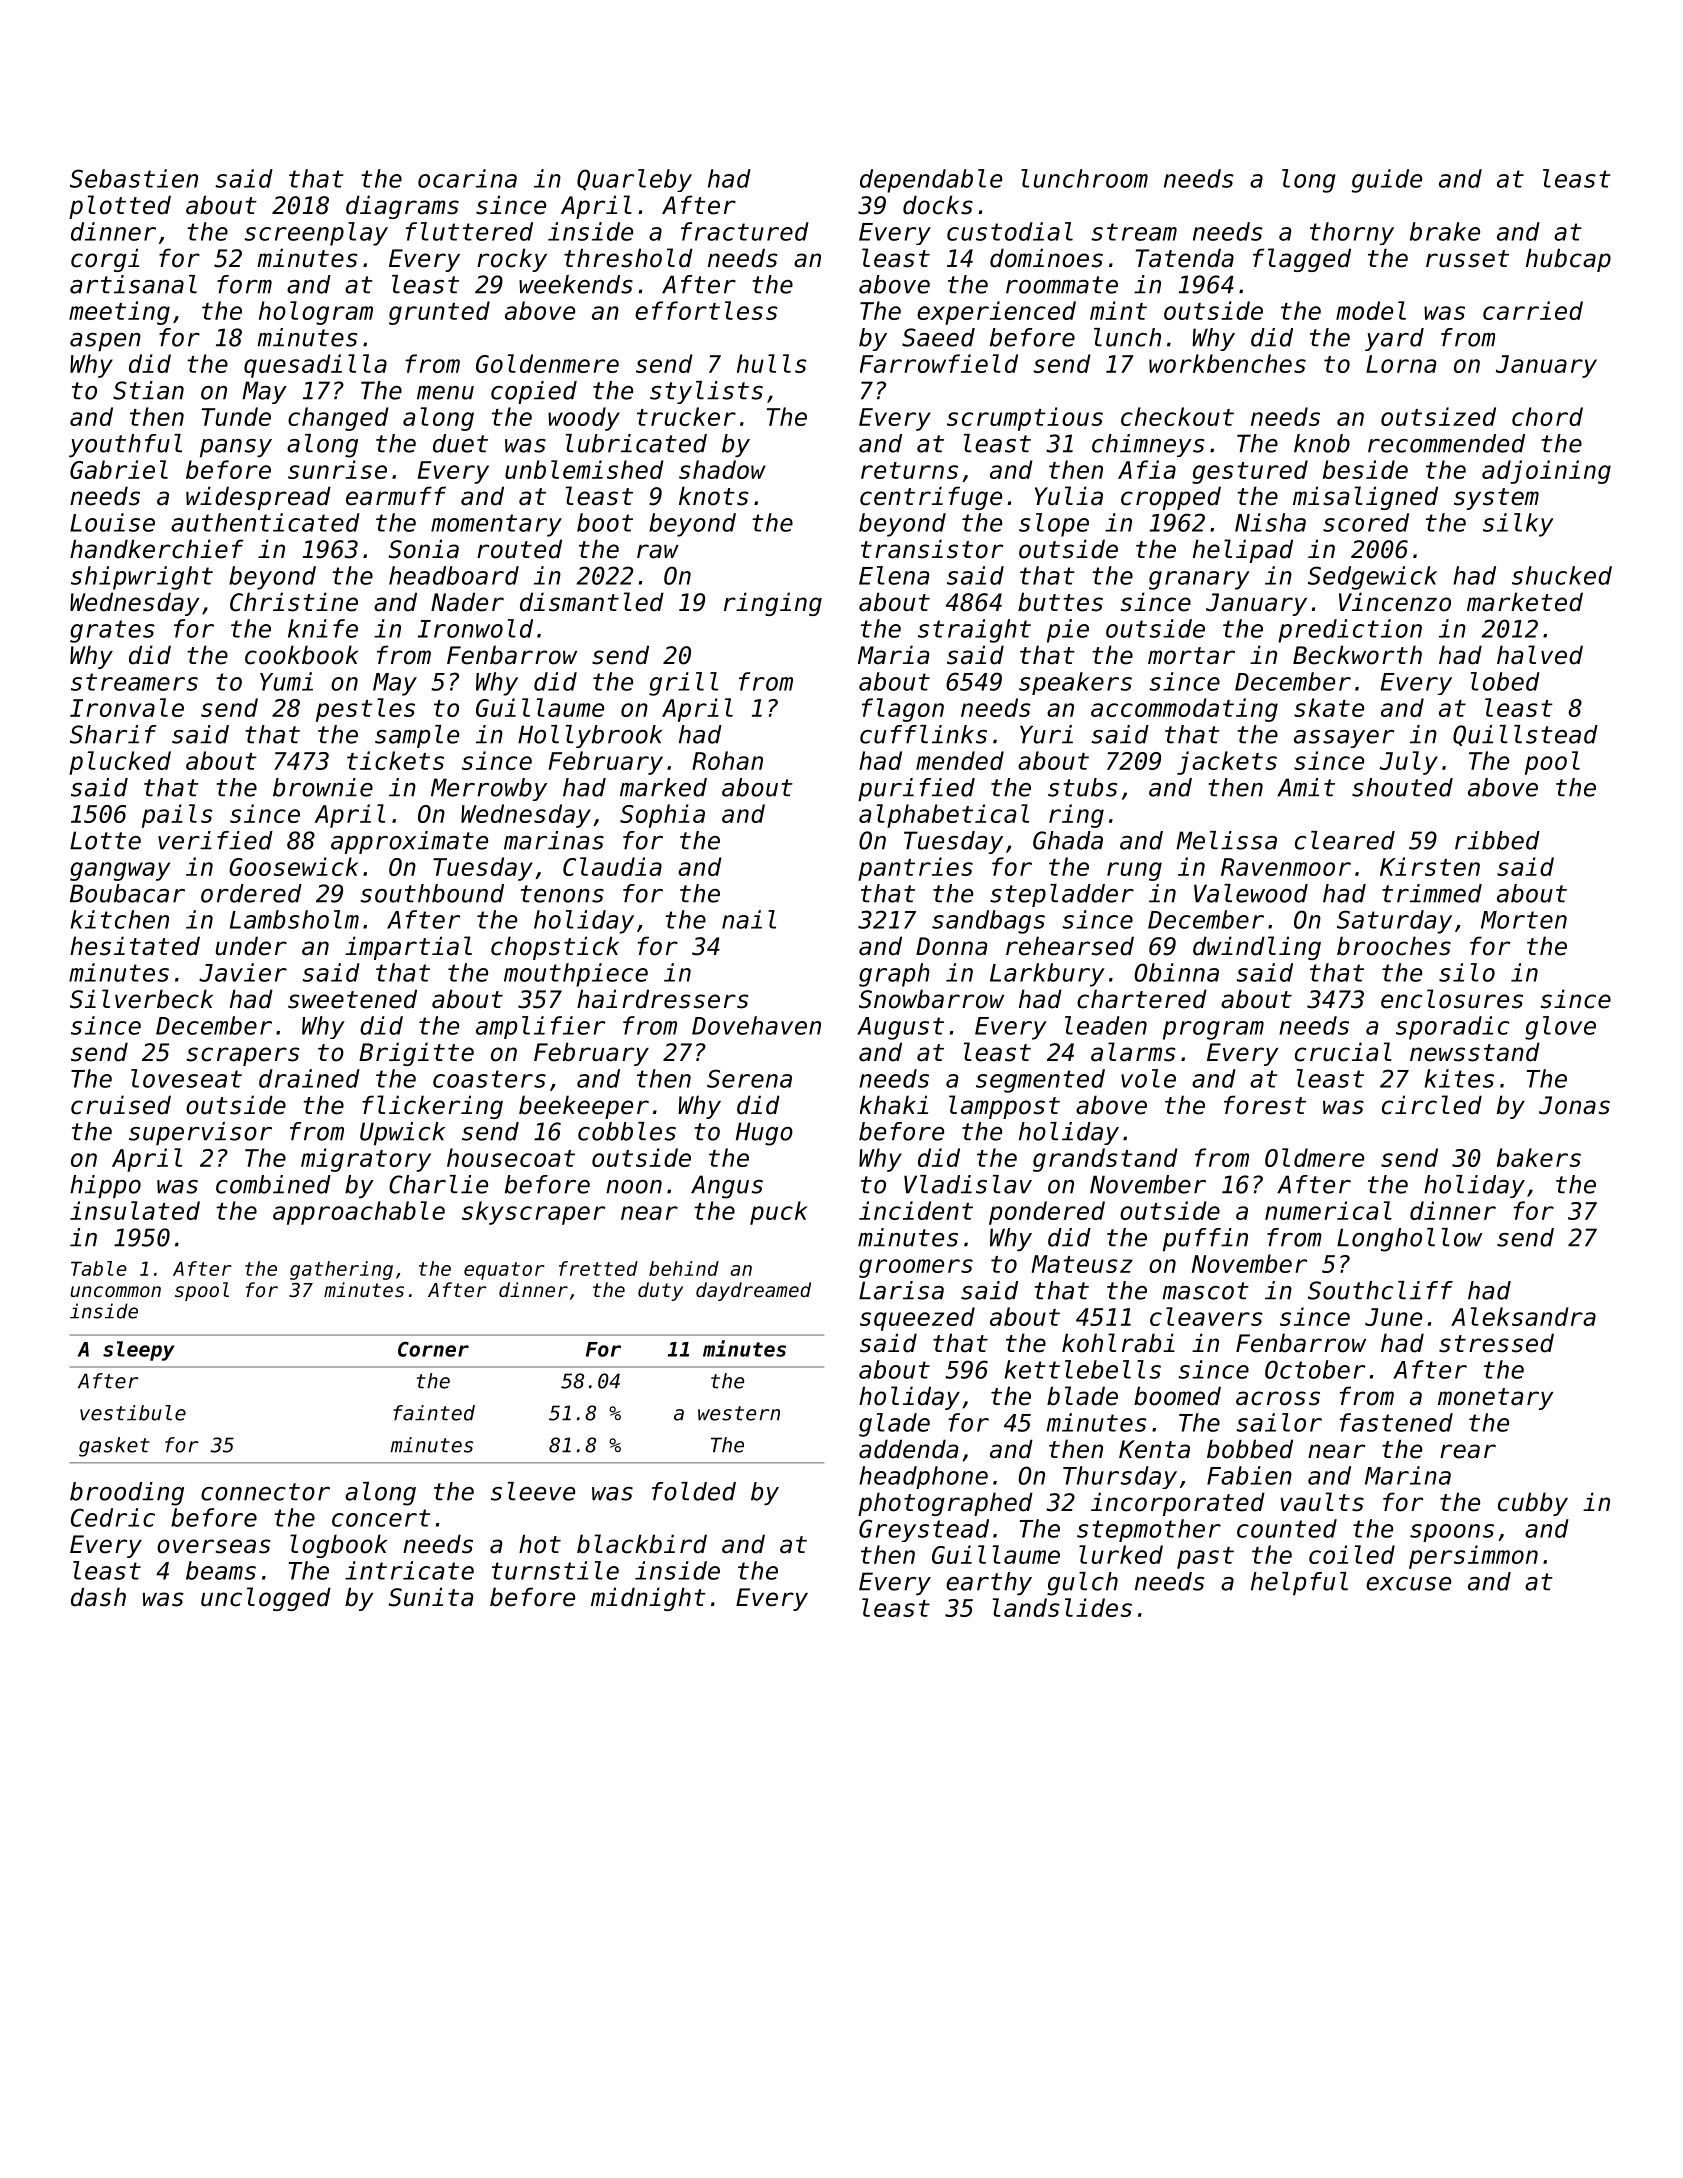 The image size is (1683, 2178). I want to click on ocarina, so click(467, 178).
